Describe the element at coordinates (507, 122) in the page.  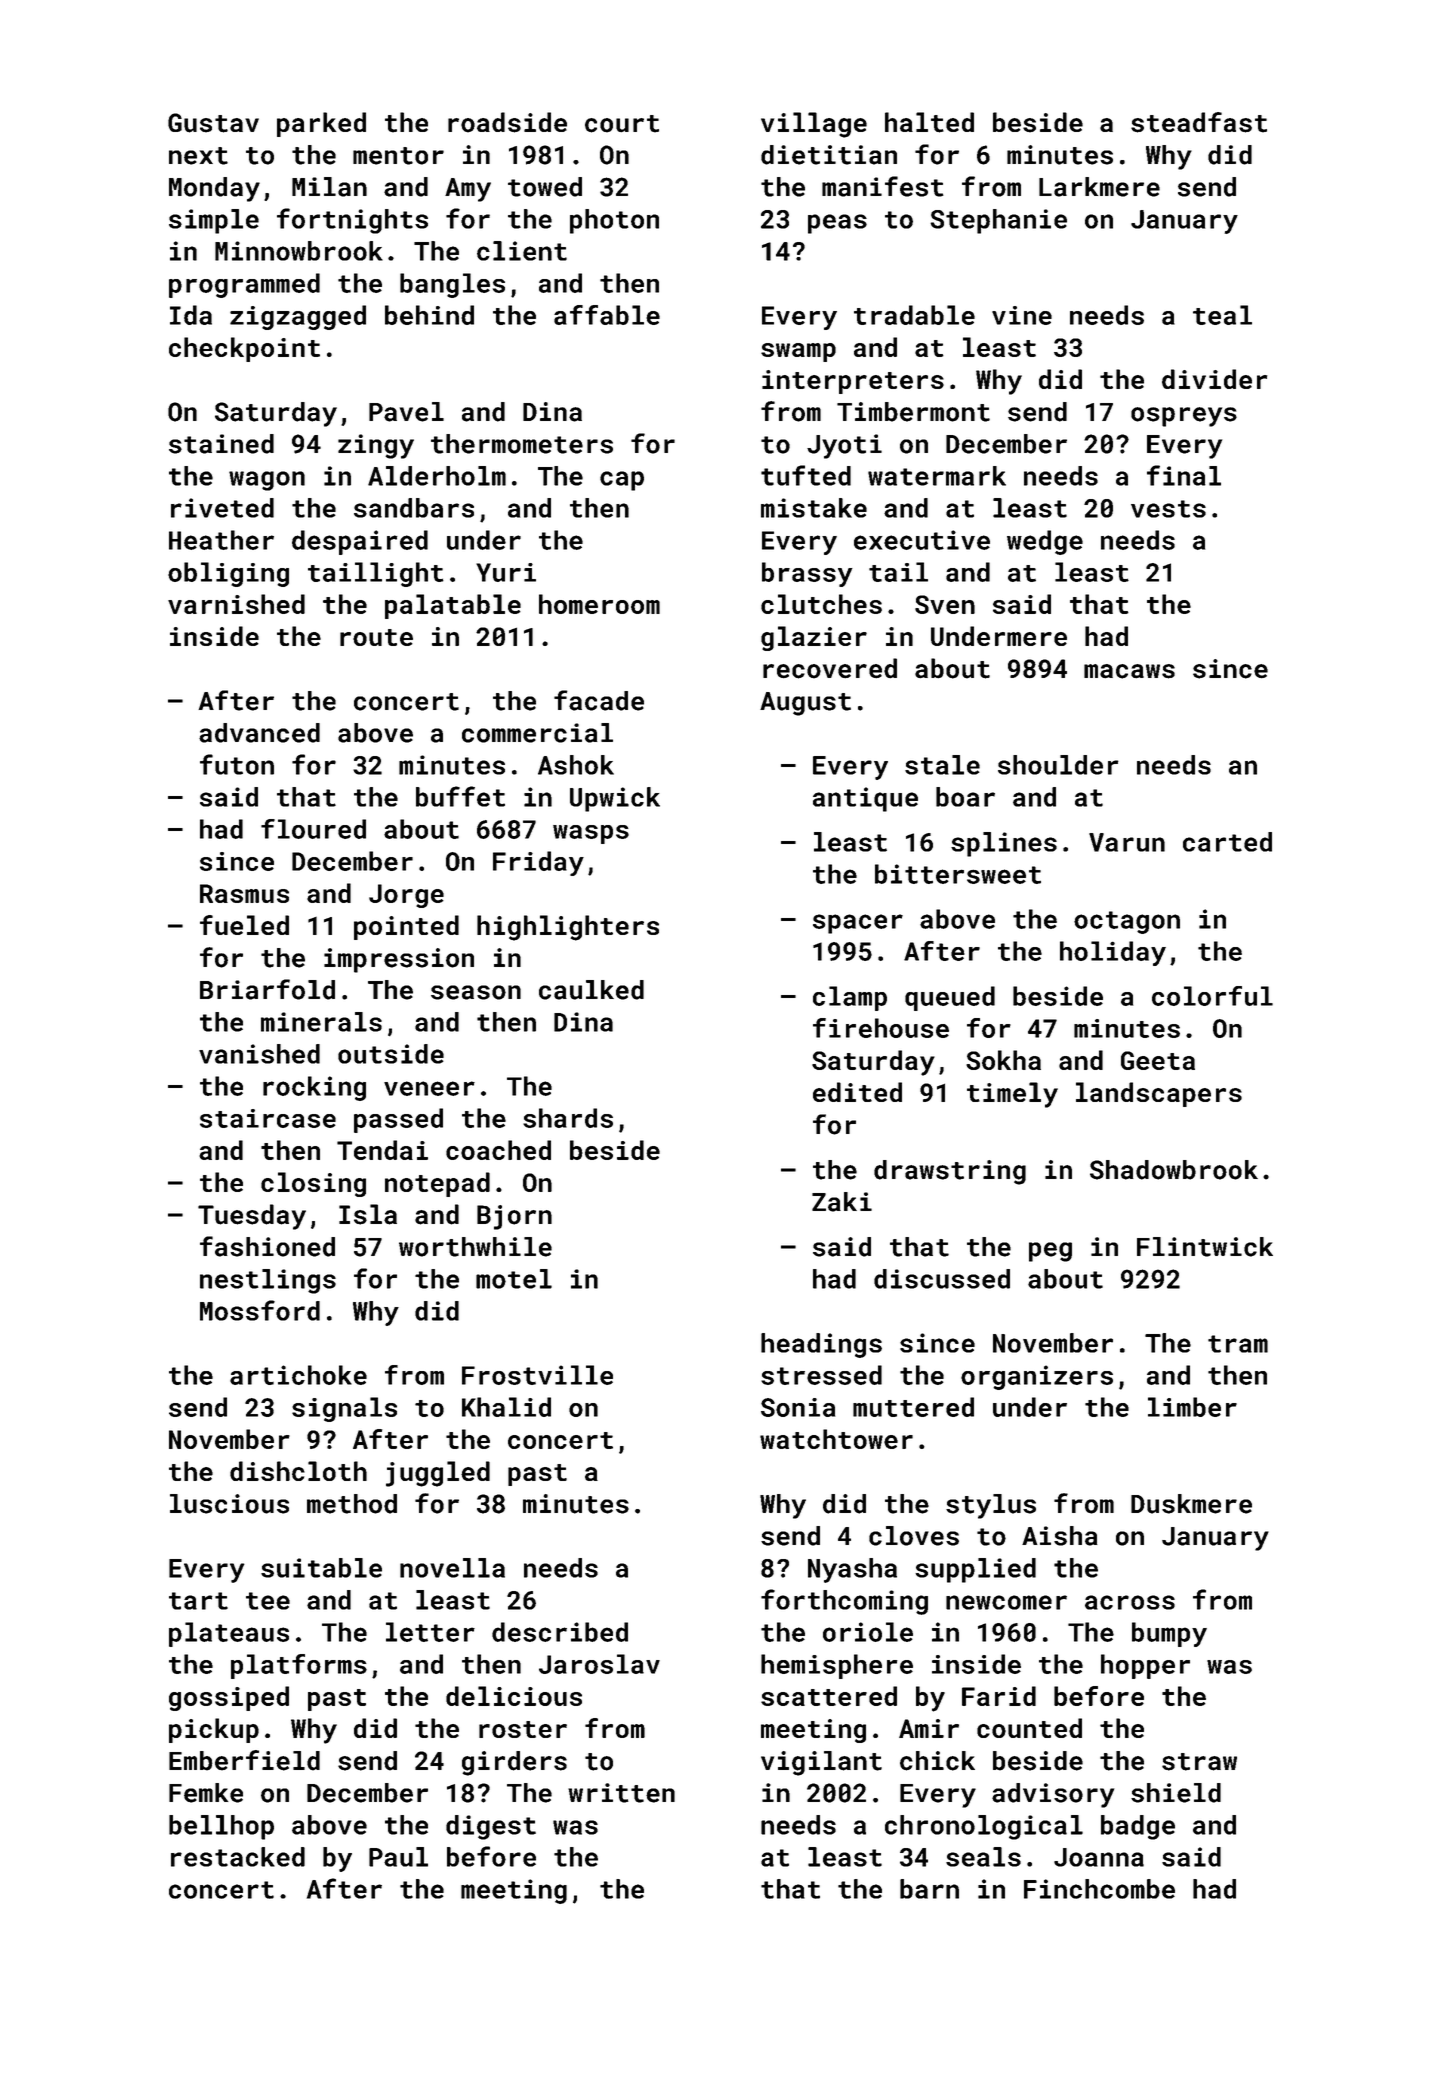
I see `roadside` at that location.
